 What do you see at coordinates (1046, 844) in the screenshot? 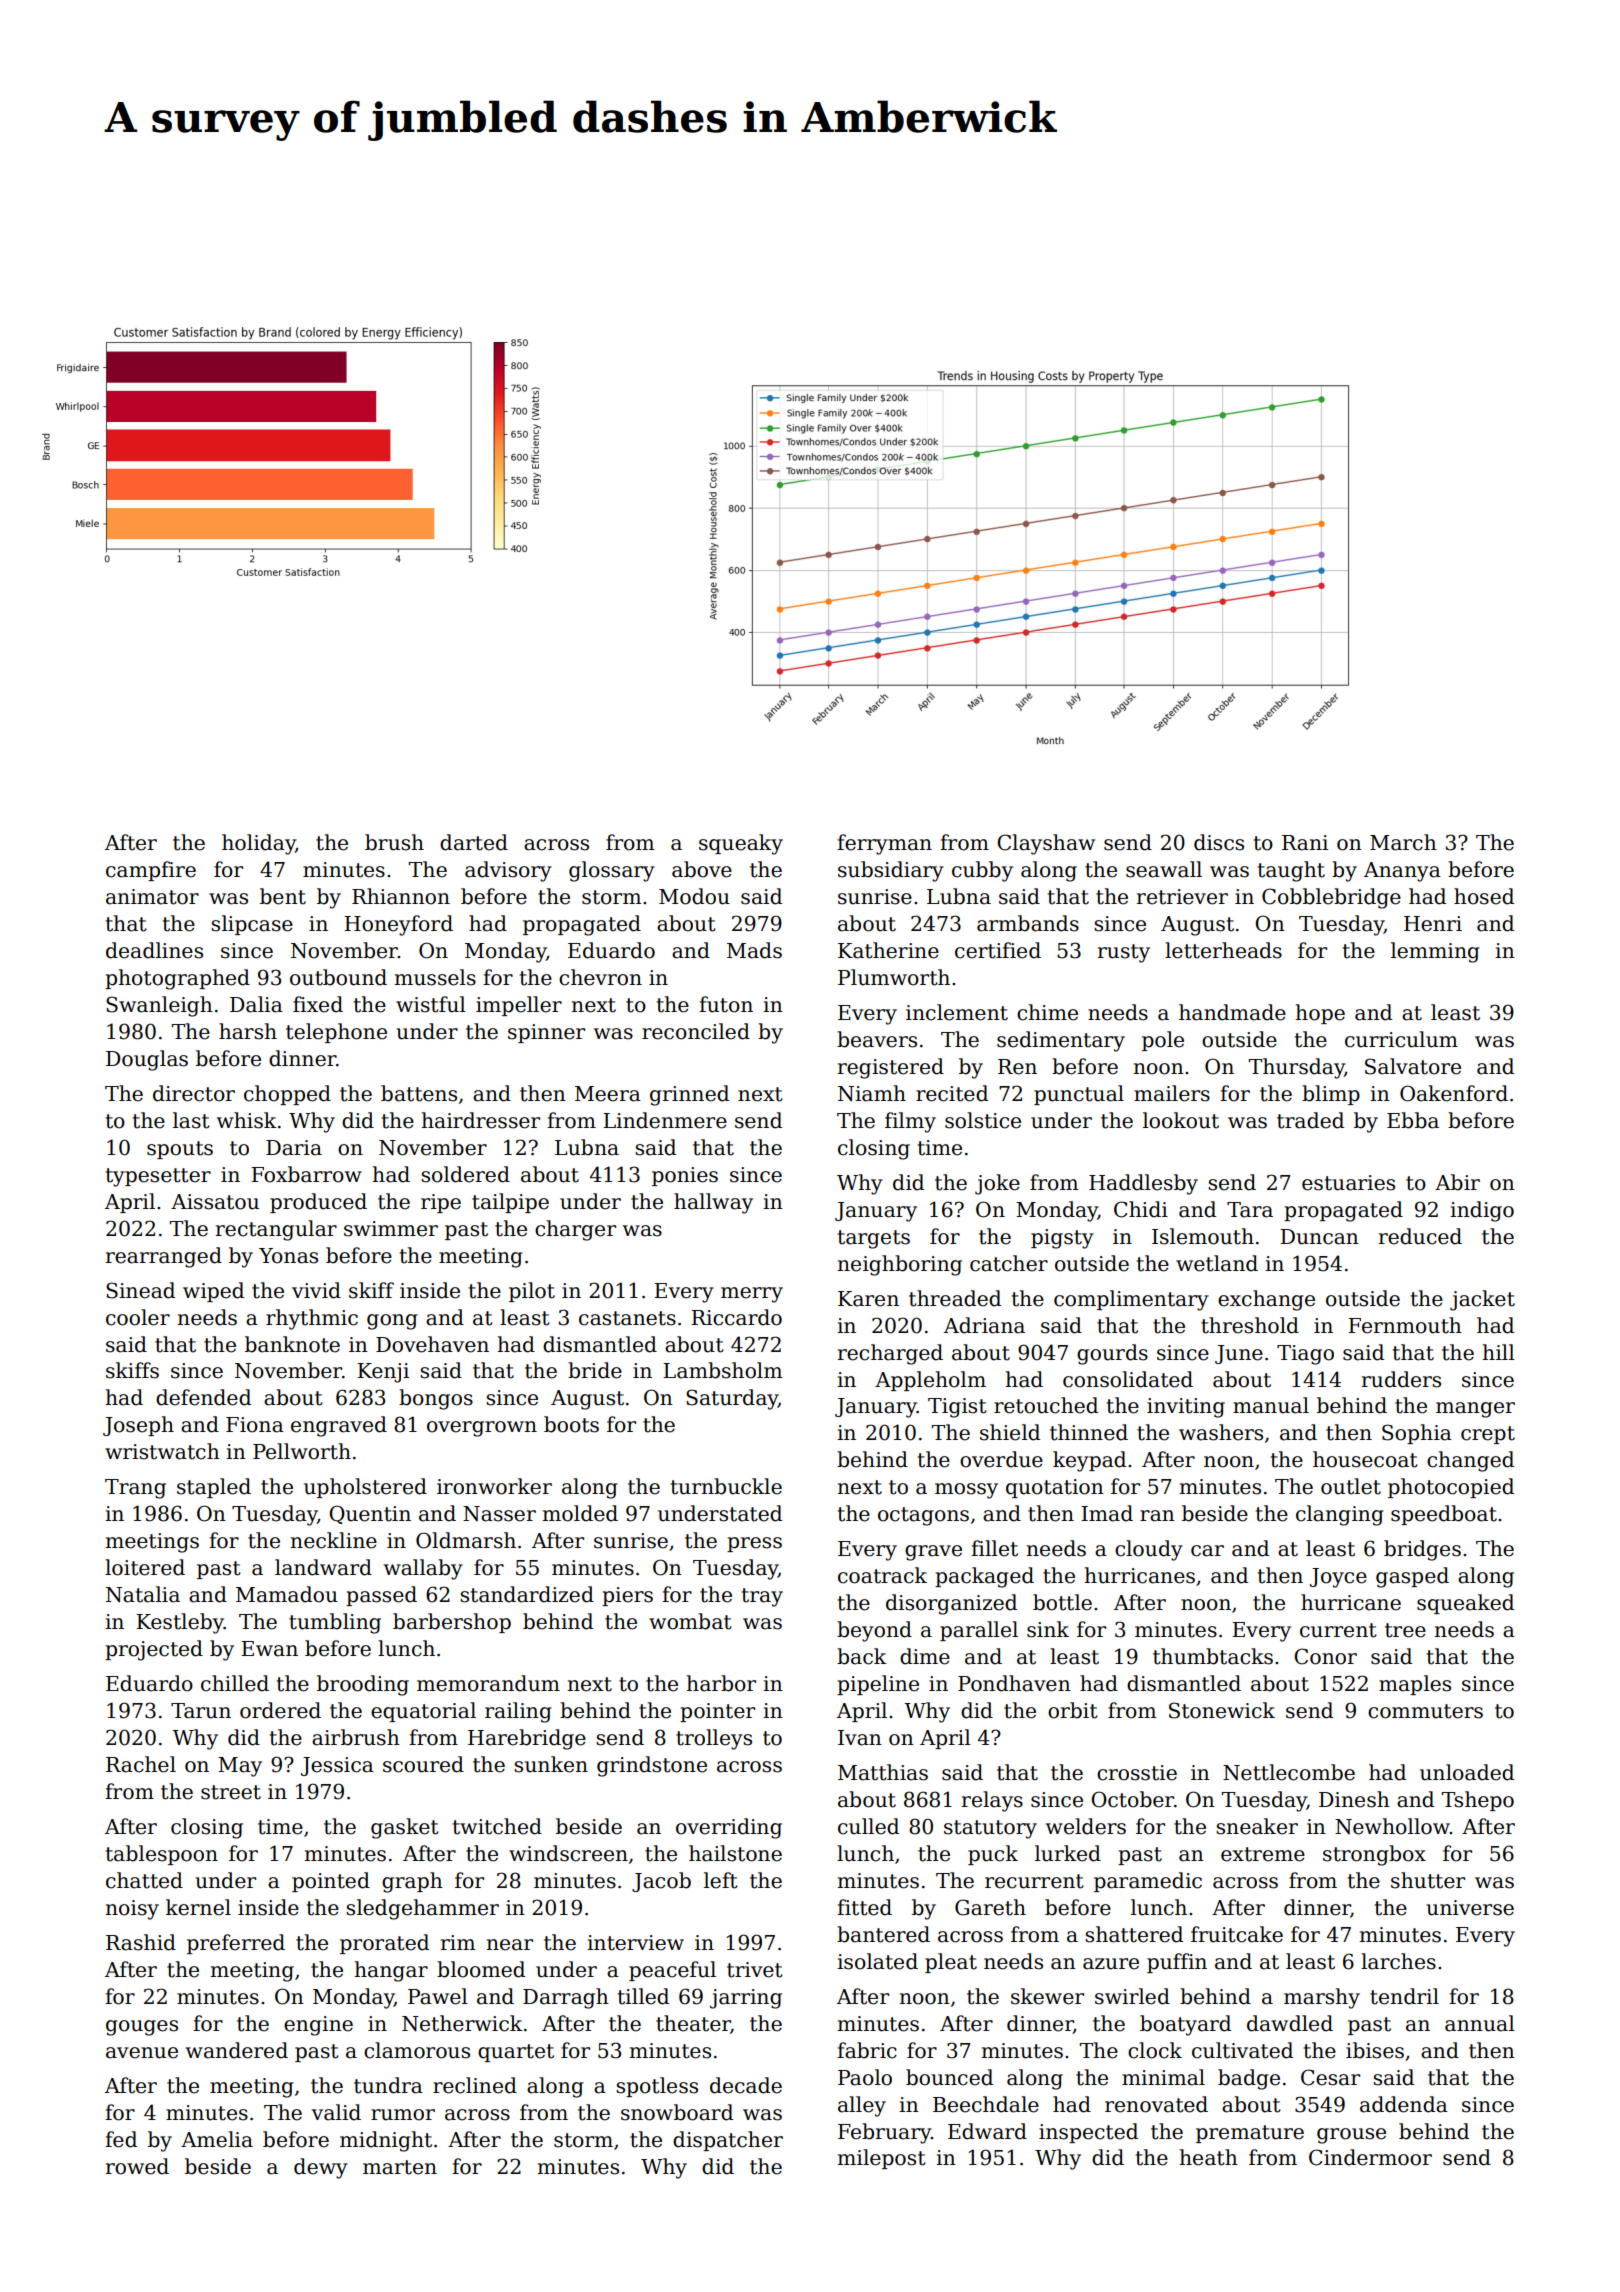
I see `Clayshaw` at bounding box center [1046, 844].
